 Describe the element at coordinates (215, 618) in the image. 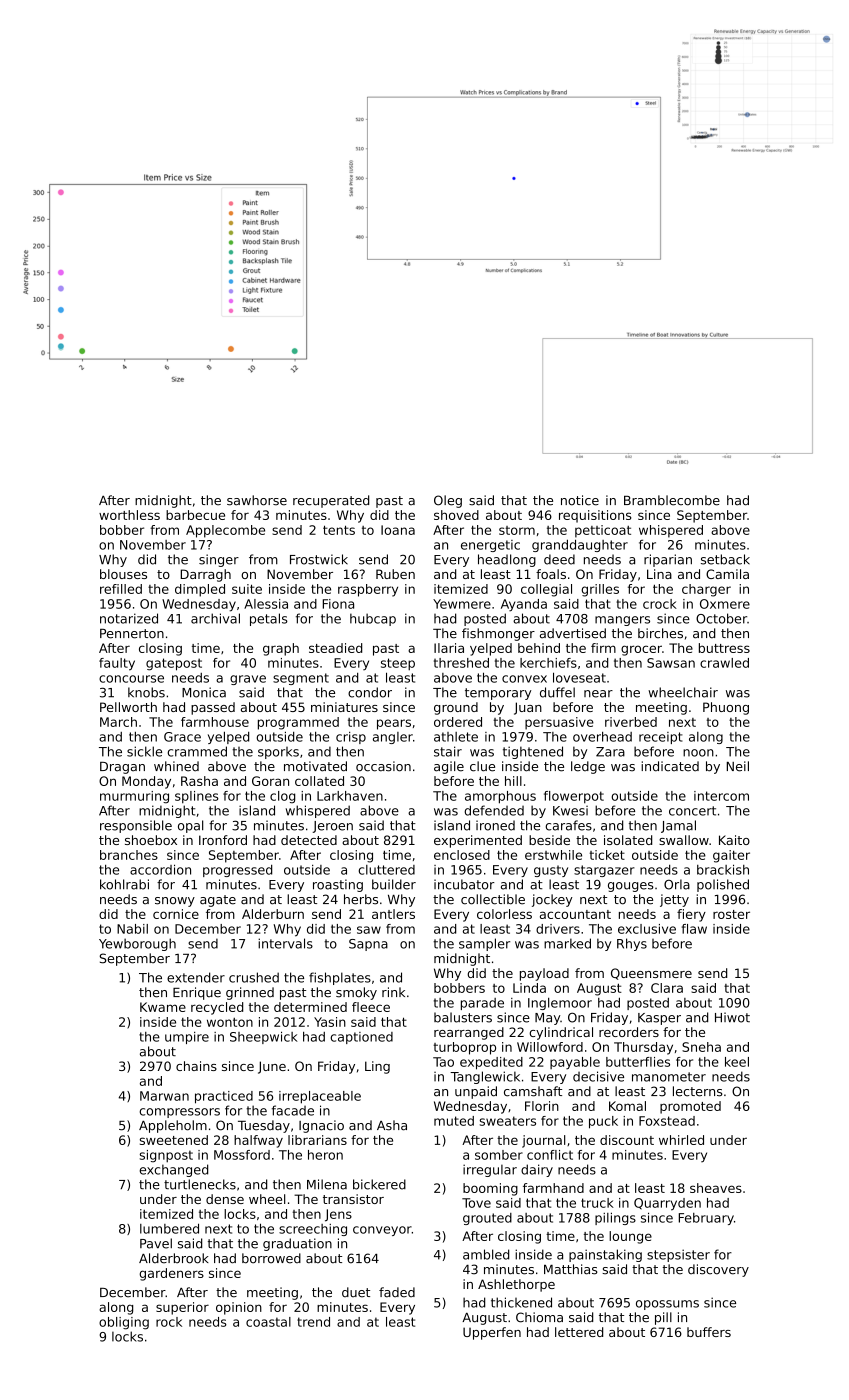

I see `archival` at that location.
